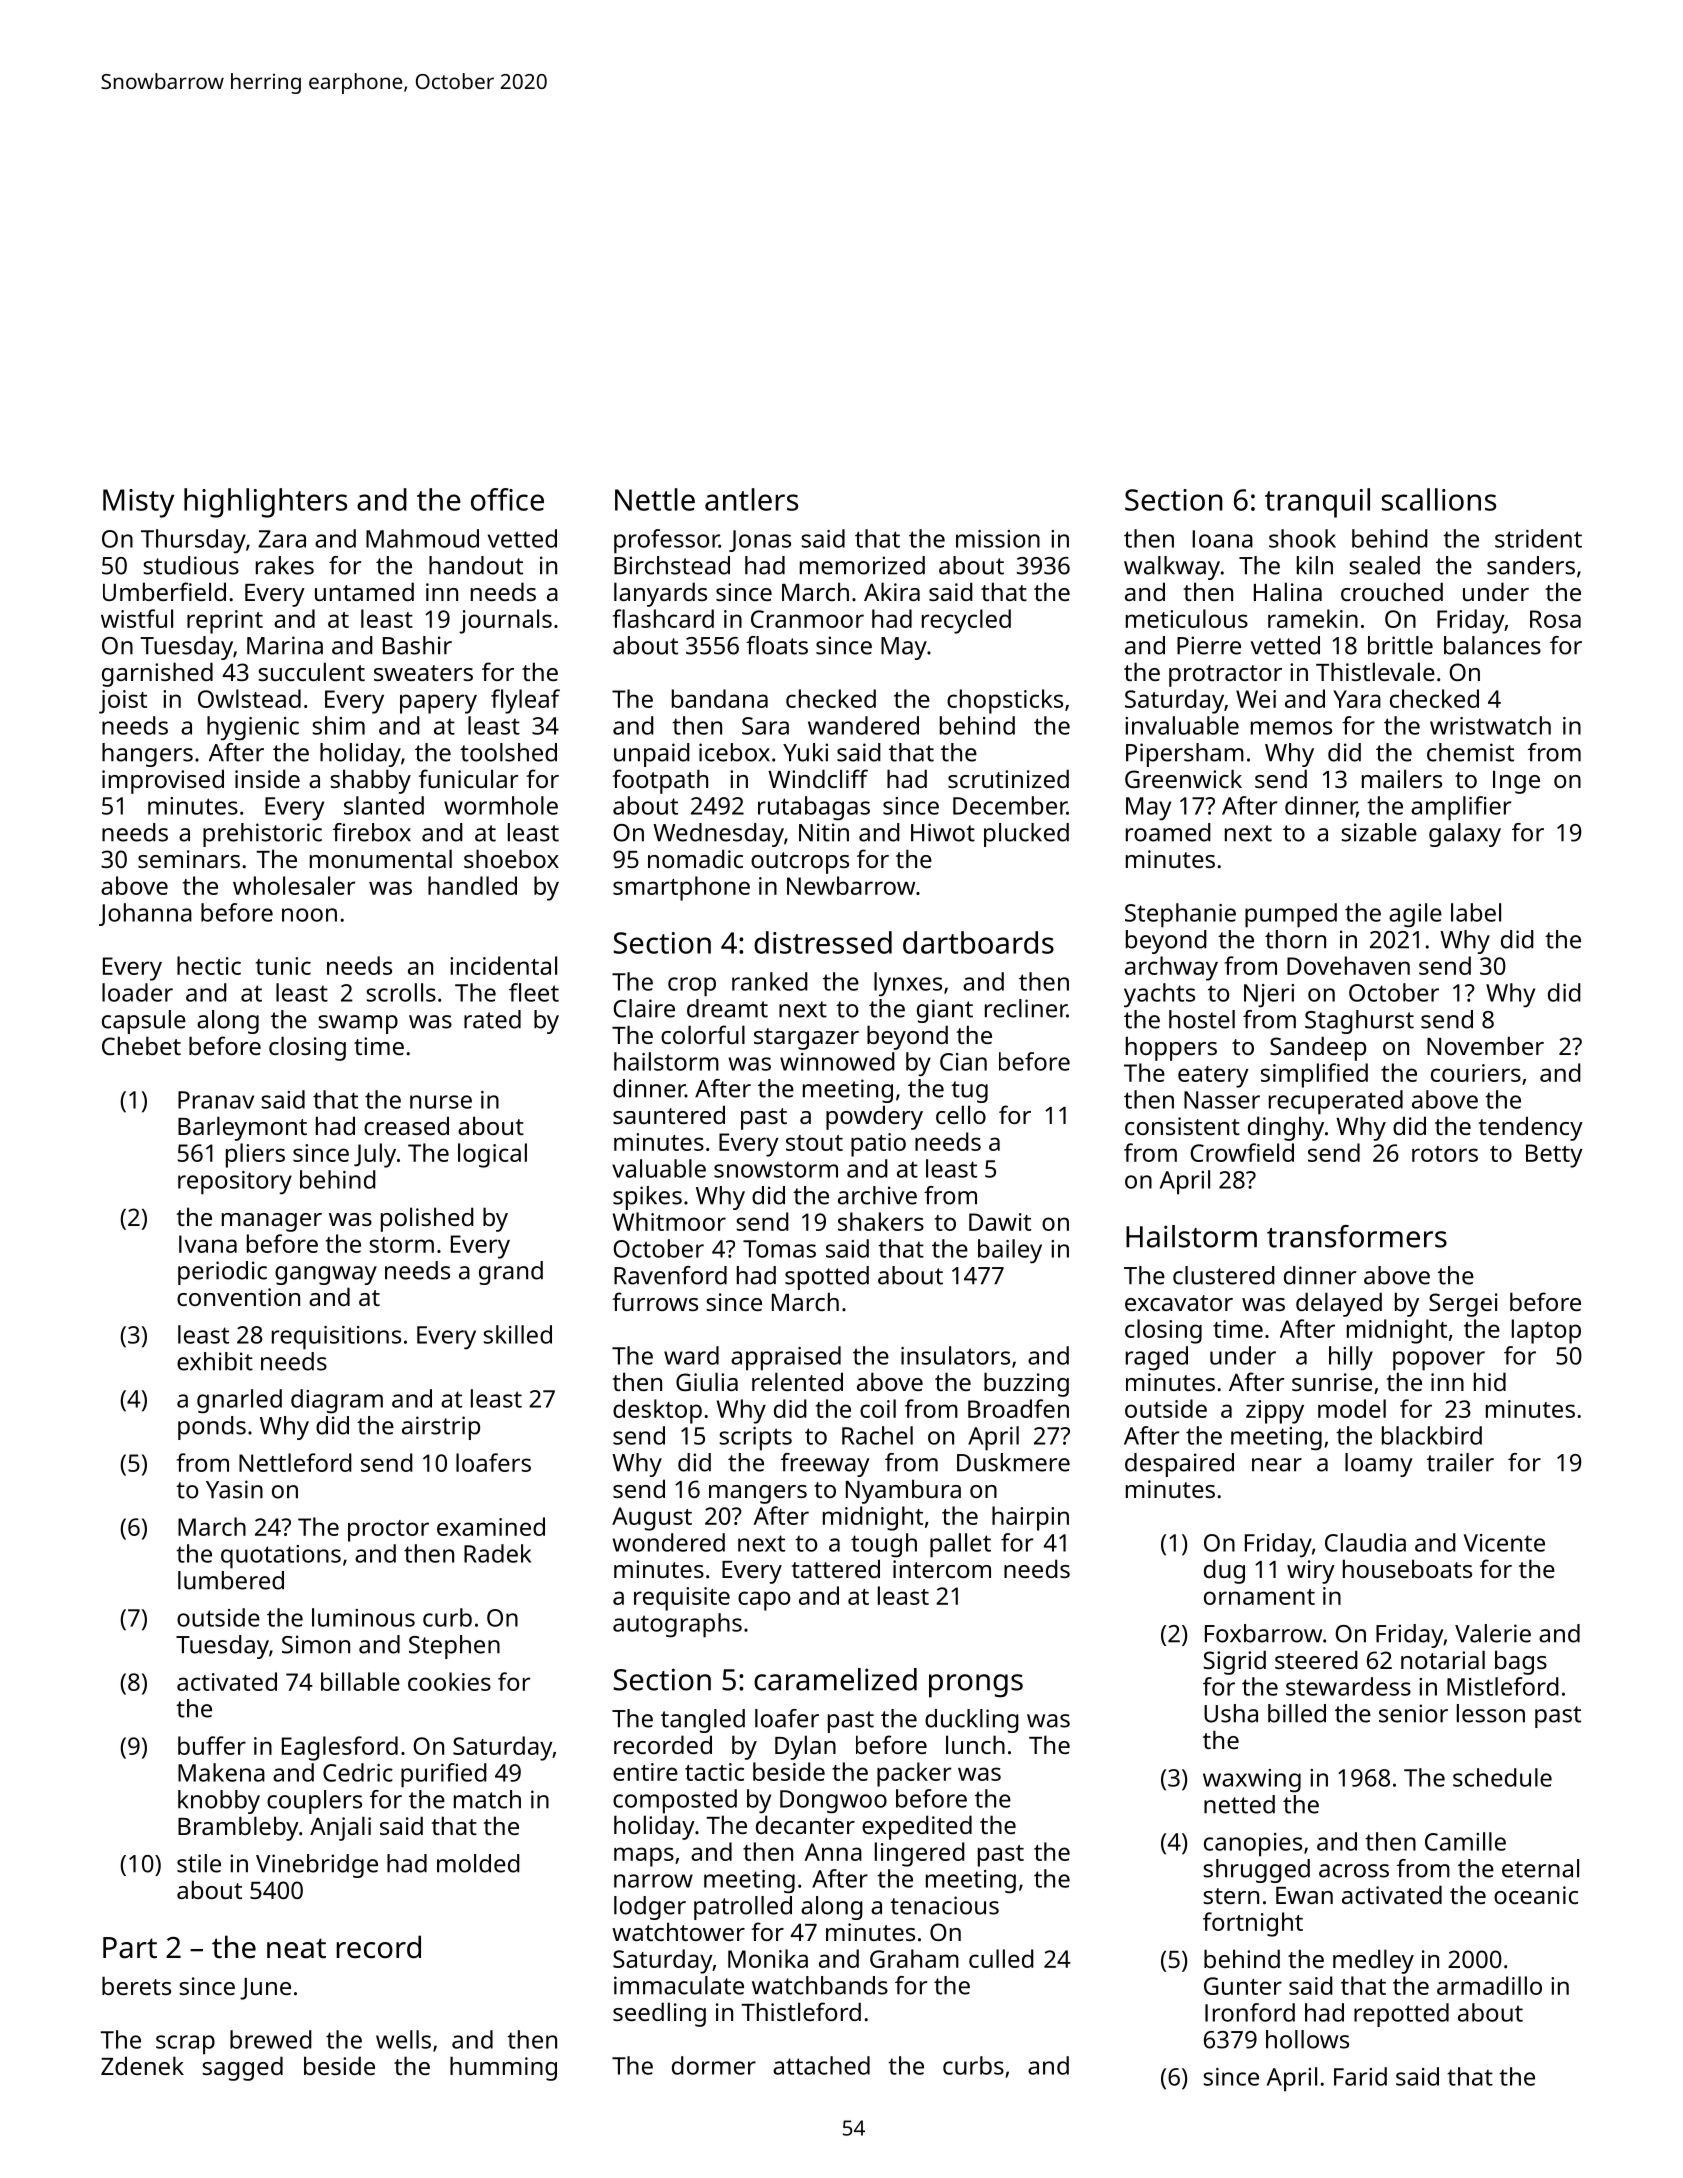 The width and height of the screenshot is (1683, 2178). What do you see at coordinates (1546, 1331) in the screenshot?
I see `laptop` at bounding box center [1546, 1331].
